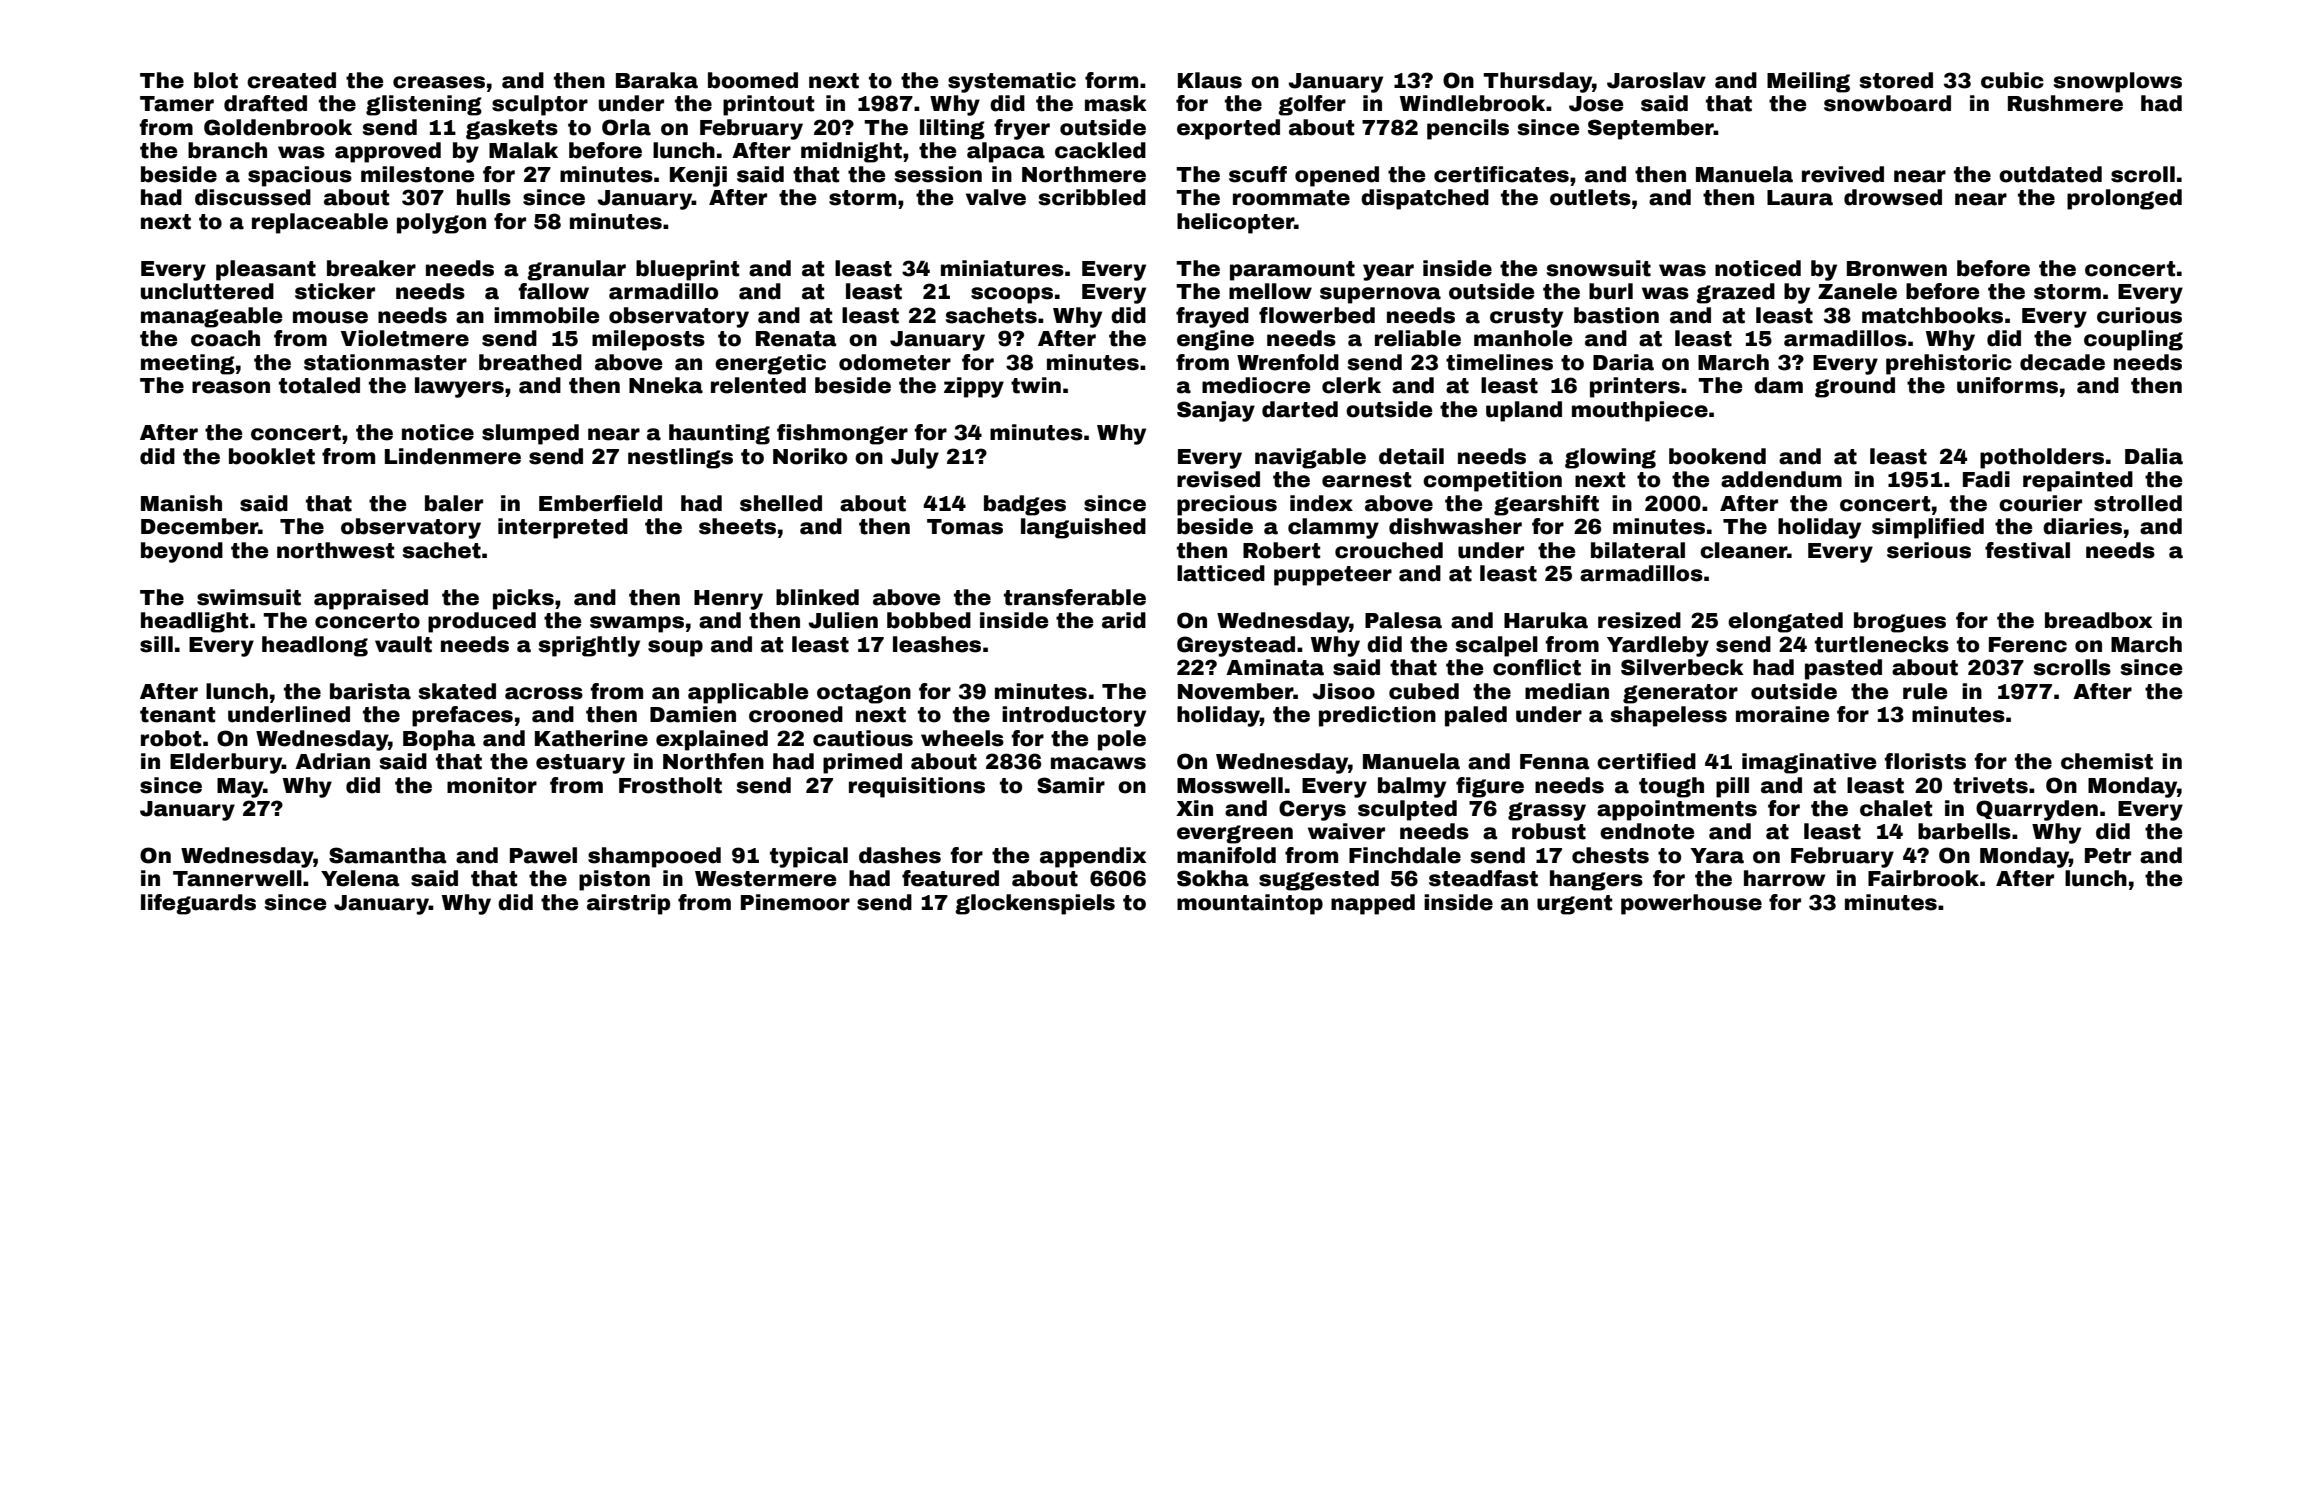 The height and width of the screenshot is (1503, 2323). Describe the element at coordinates (1012, 295) in the screenshot. I see `scoops` at that location.
